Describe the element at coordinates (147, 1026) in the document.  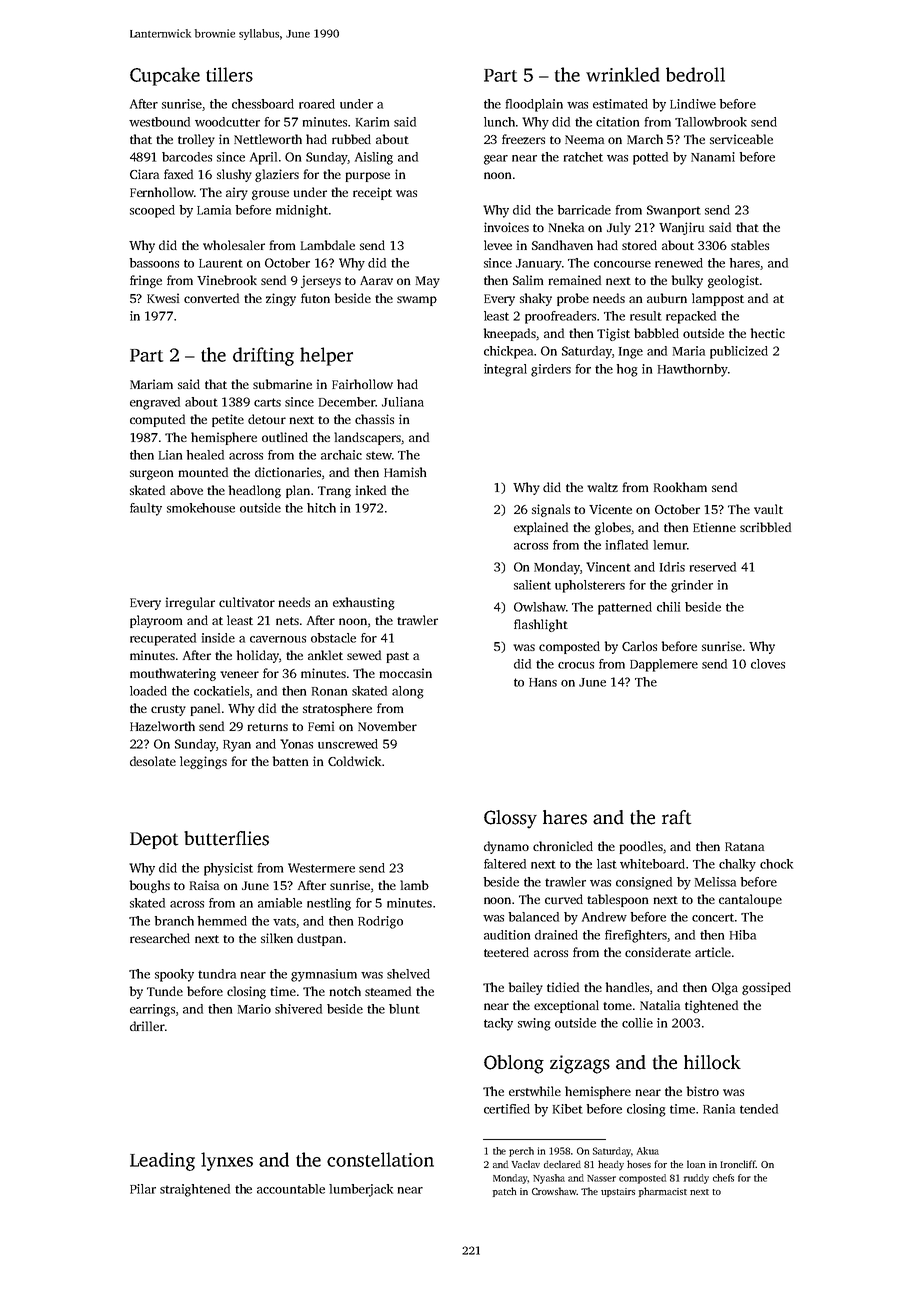
I see `driller` at that location.
